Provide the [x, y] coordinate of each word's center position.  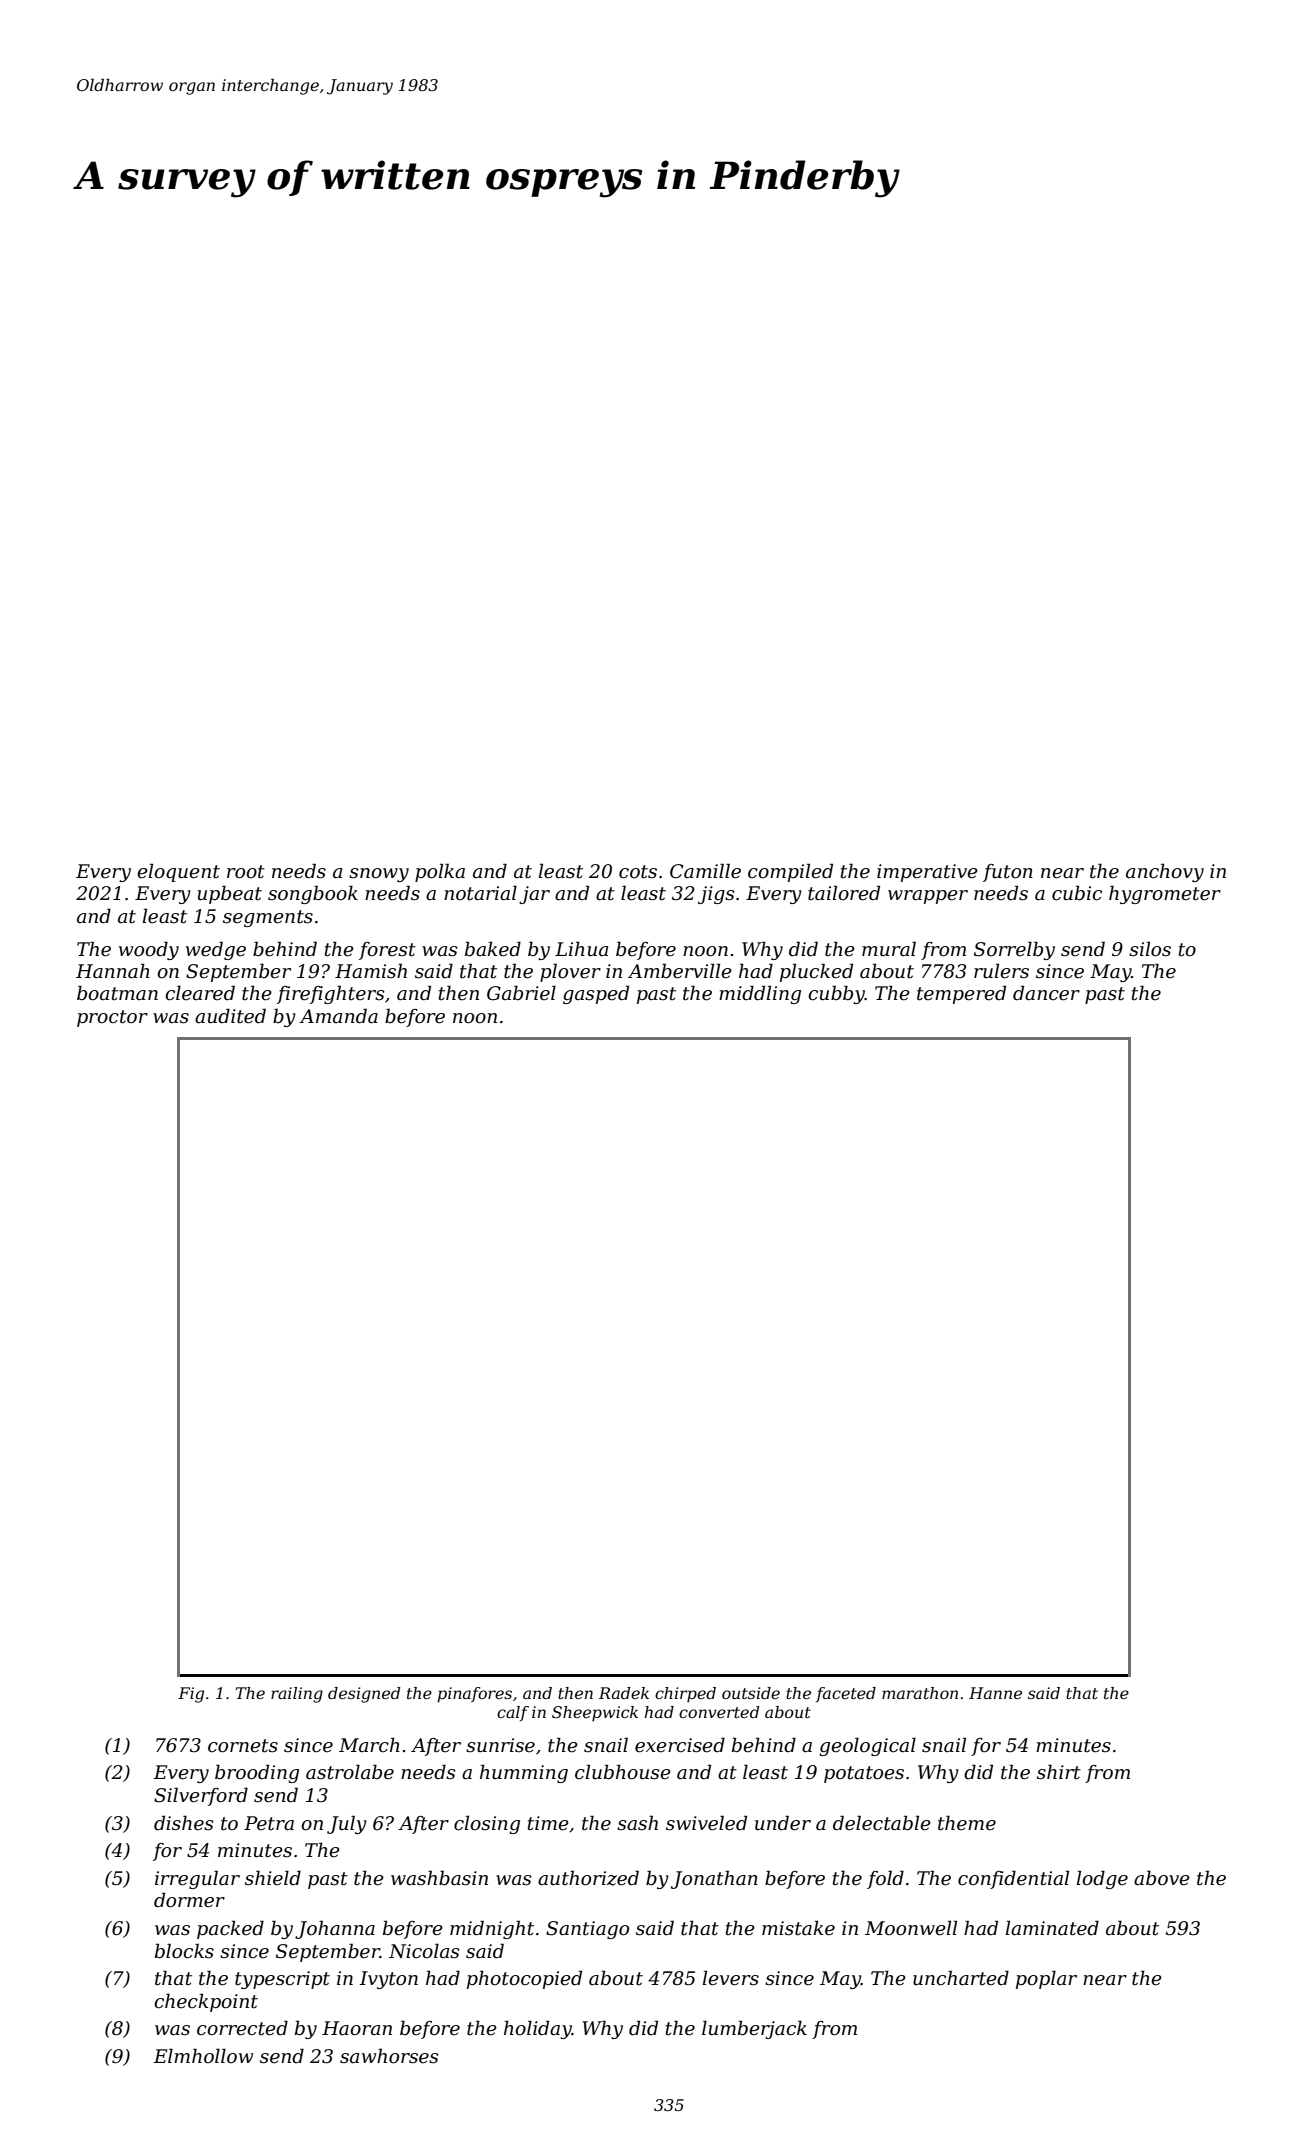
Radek [624, 1693]
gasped [596, 994]
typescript [282, 1980]
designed [364, 1695]
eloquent [178, 872]
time [548, 1823]
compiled [790, 872]
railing [297, 1695]
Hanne [995, 1693]
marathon [920, 1693]
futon [1008, 873]
